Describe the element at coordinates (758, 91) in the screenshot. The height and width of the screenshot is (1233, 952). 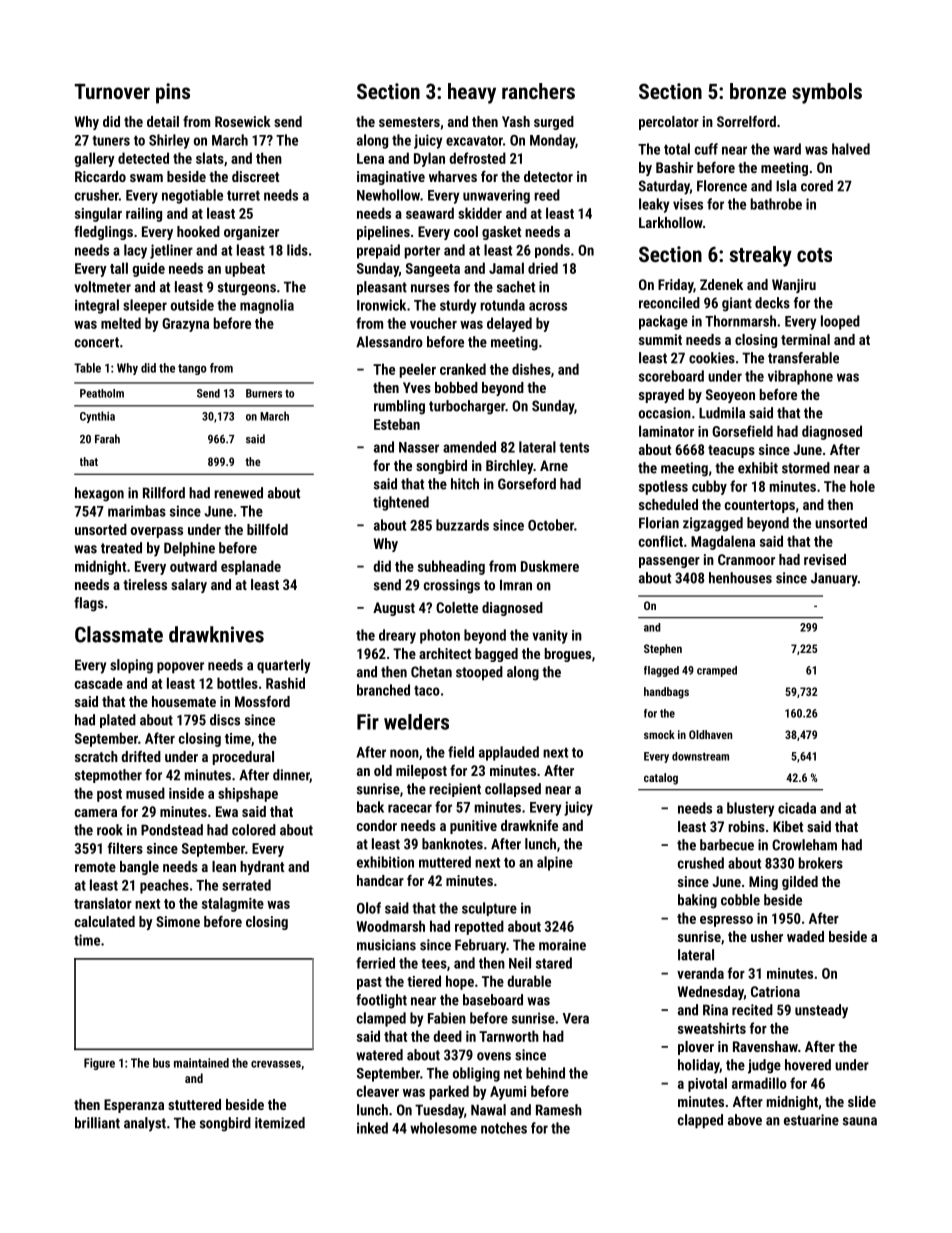
I see `bronze` at that location.
